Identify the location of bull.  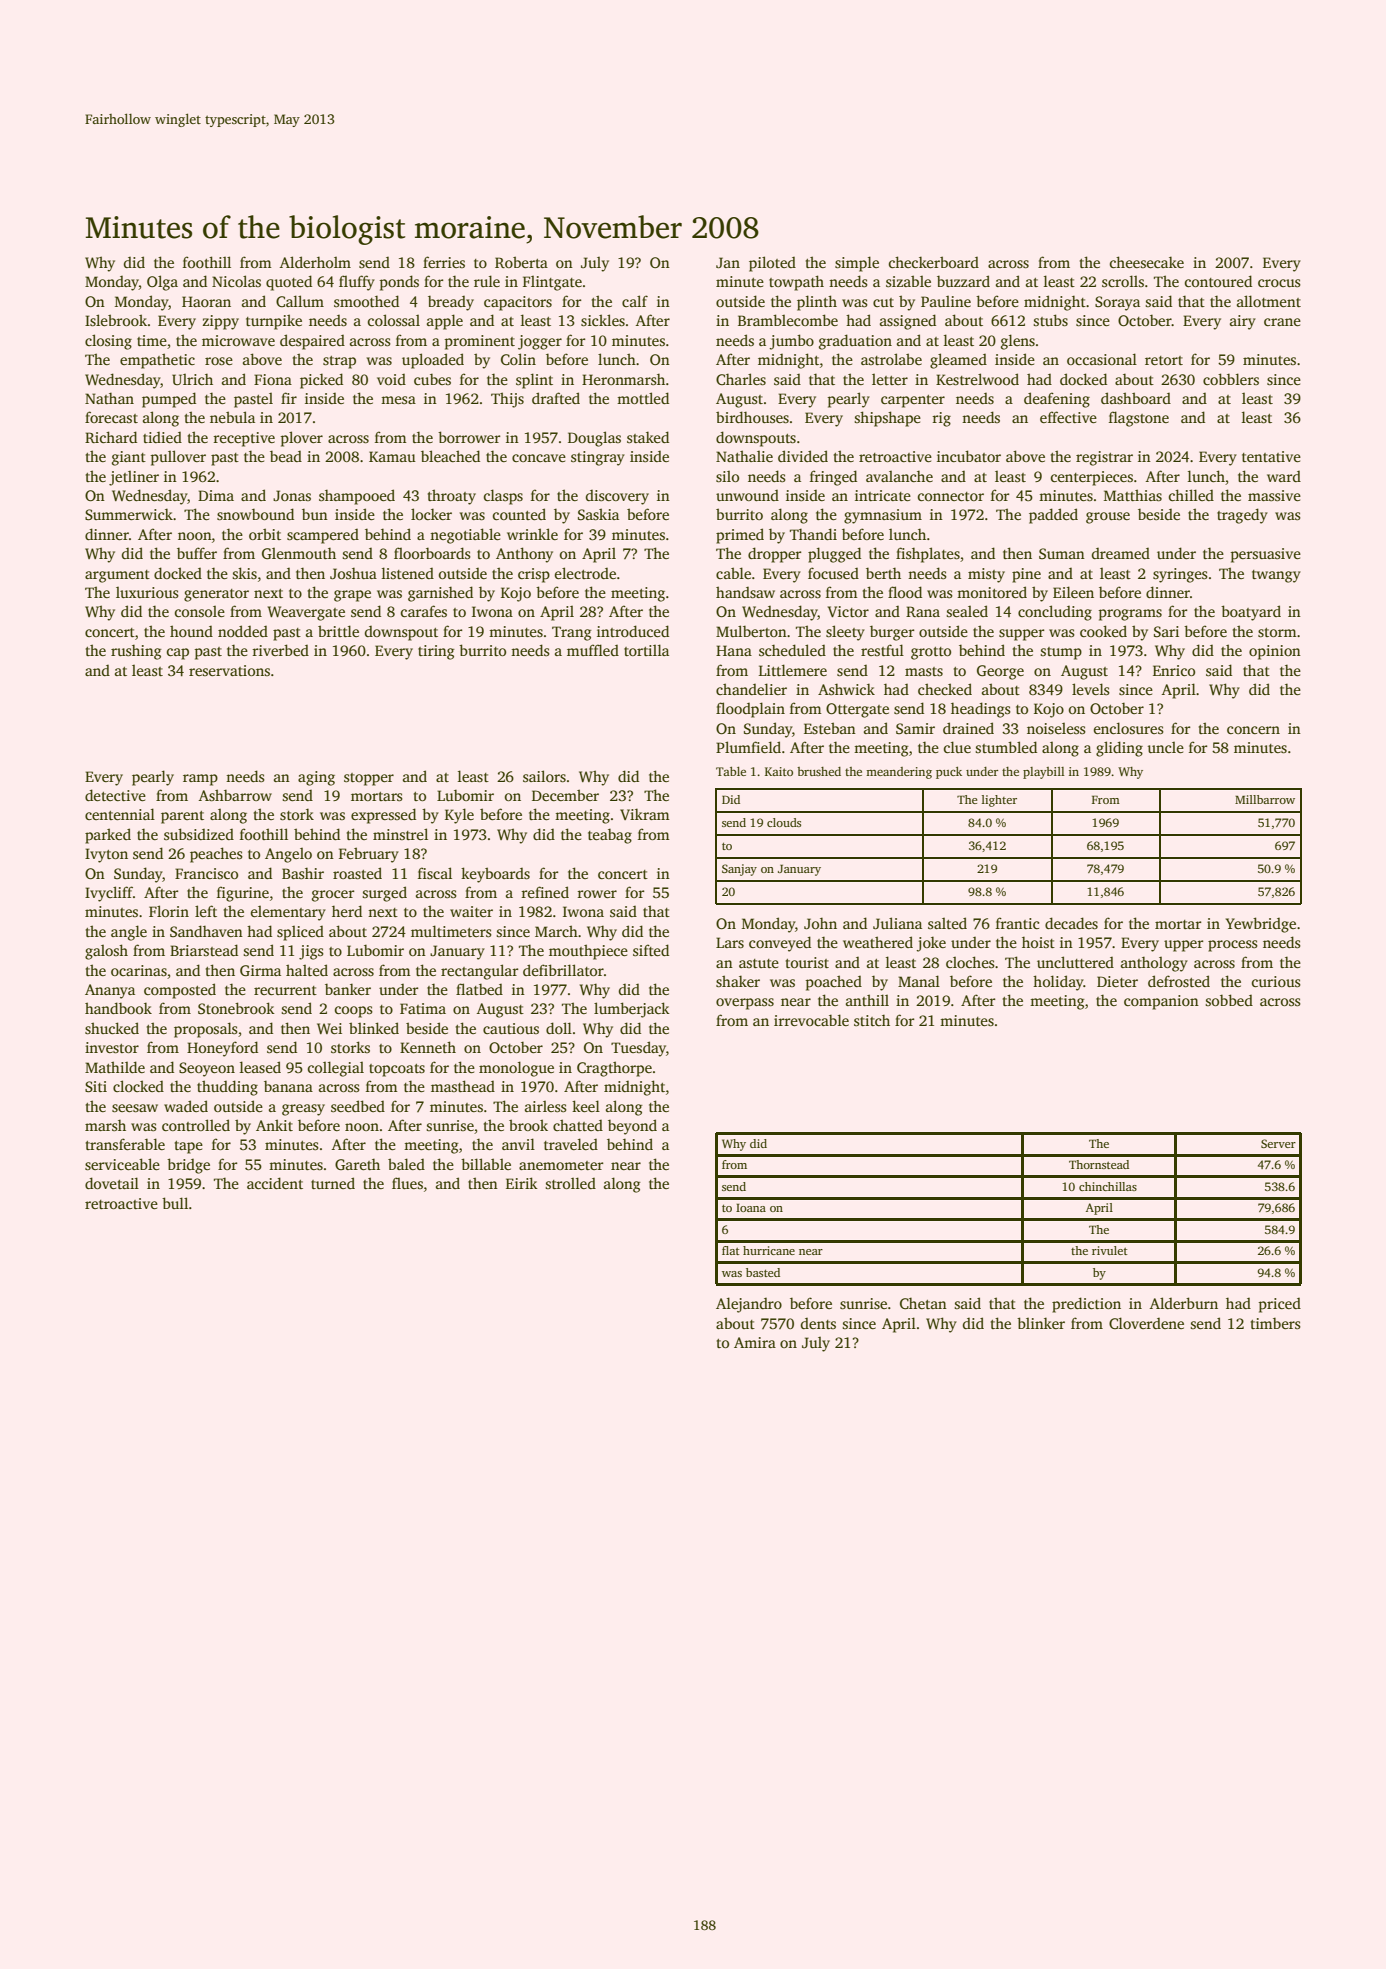
(175, 1203).
